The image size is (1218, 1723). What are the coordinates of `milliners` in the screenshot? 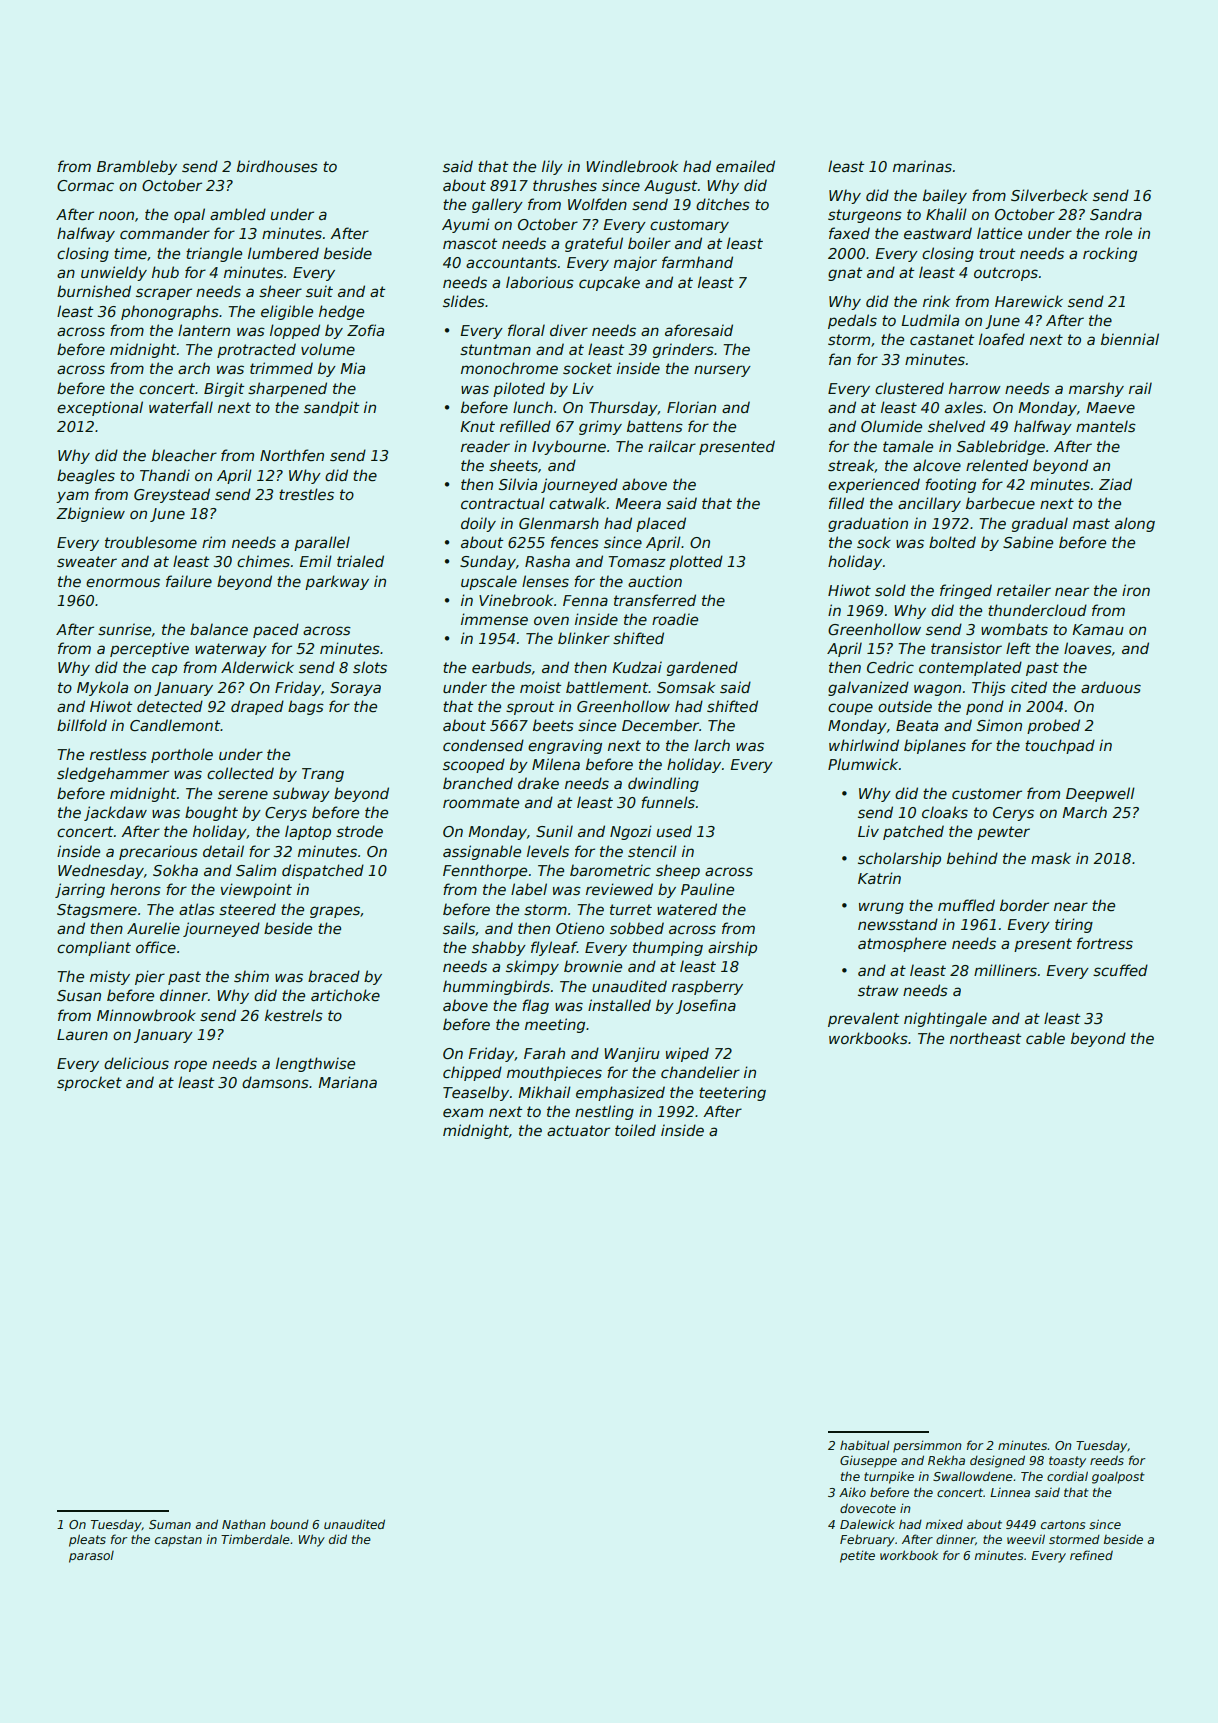 It's located at (1005, 970).
